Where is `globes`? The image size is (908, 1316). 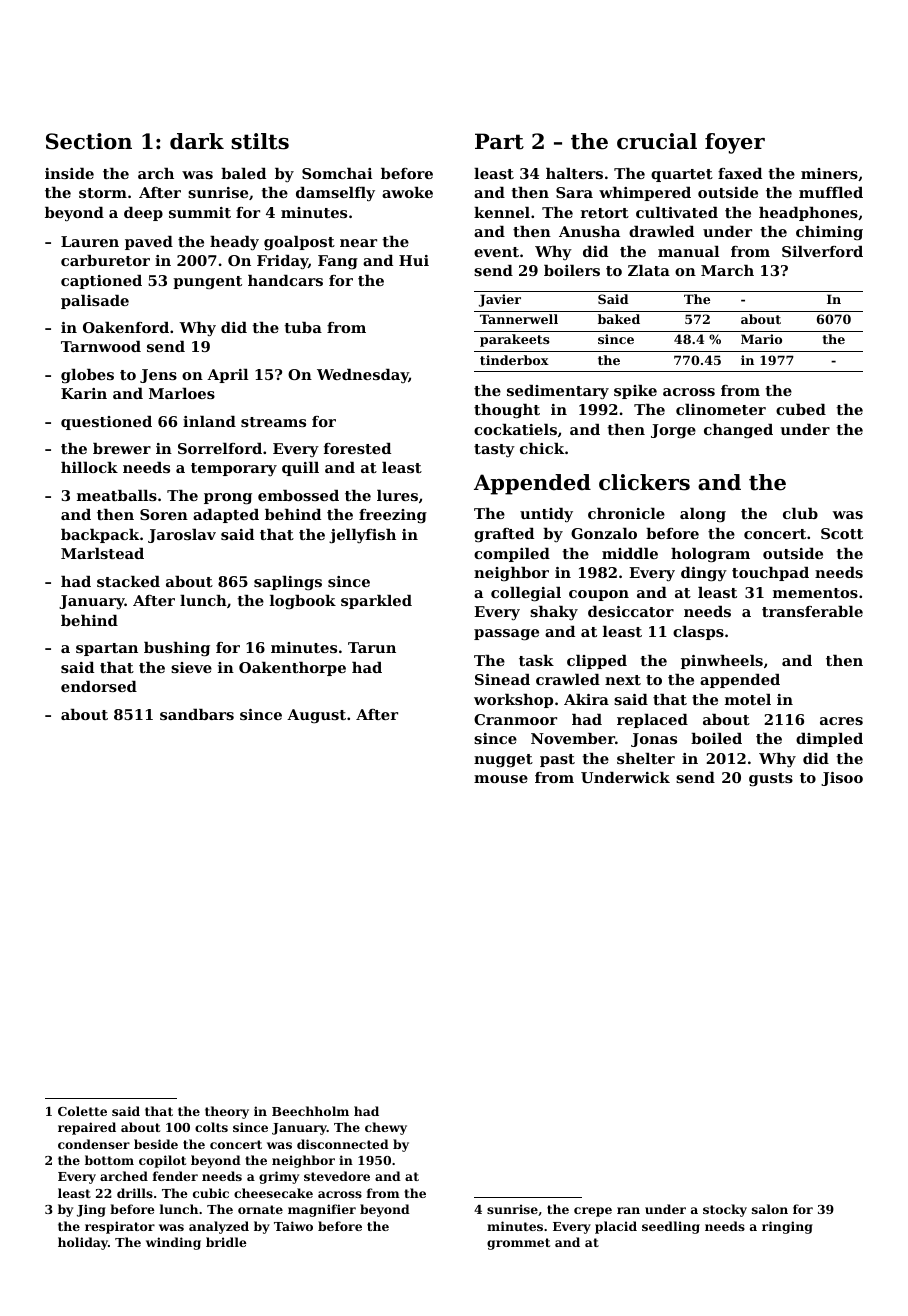 globes is located at coordinates (87, 376).
